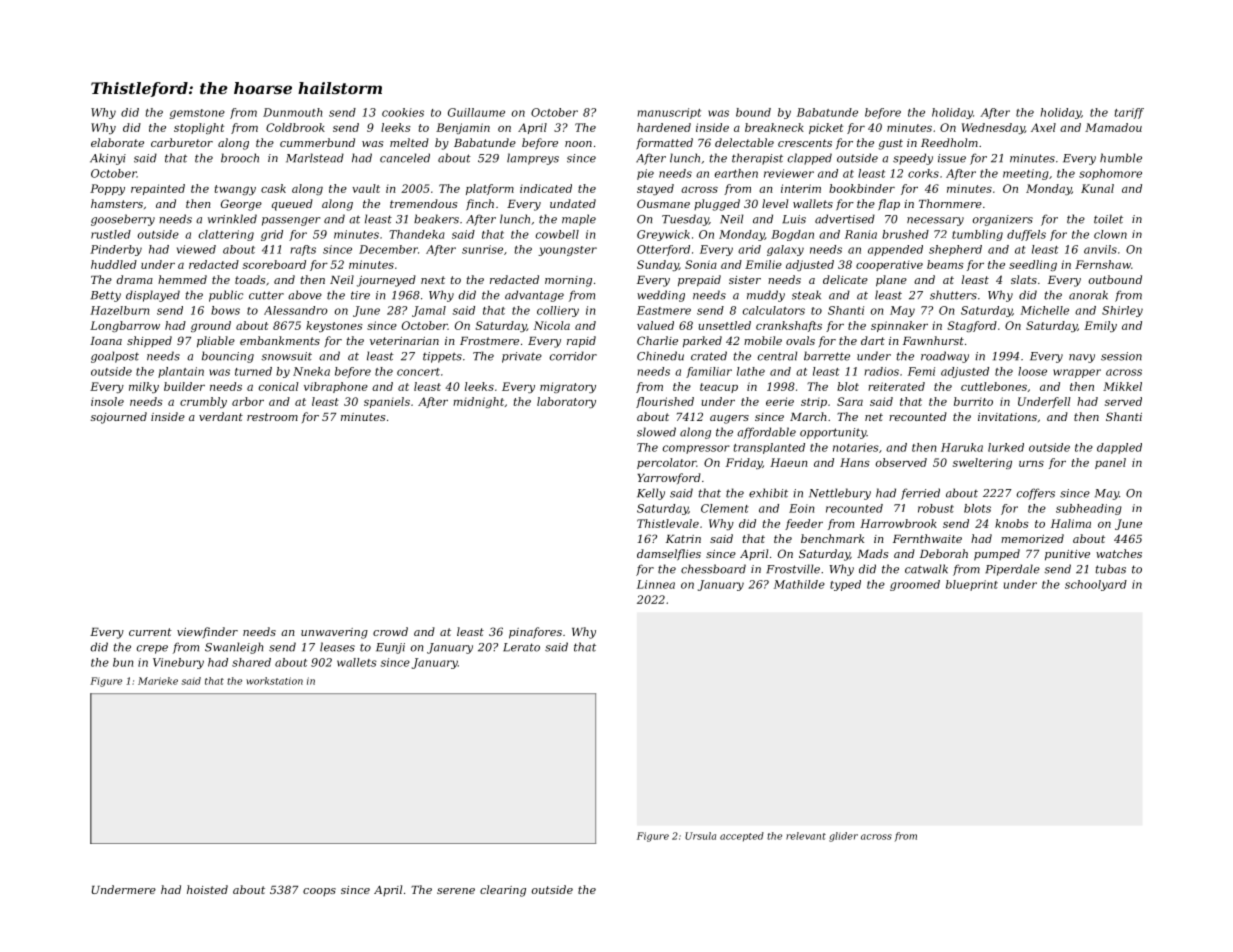 The image size is (1233, 952). Describe the element at coordinates (272, 417) in the page. I see `restroom` at that location.
